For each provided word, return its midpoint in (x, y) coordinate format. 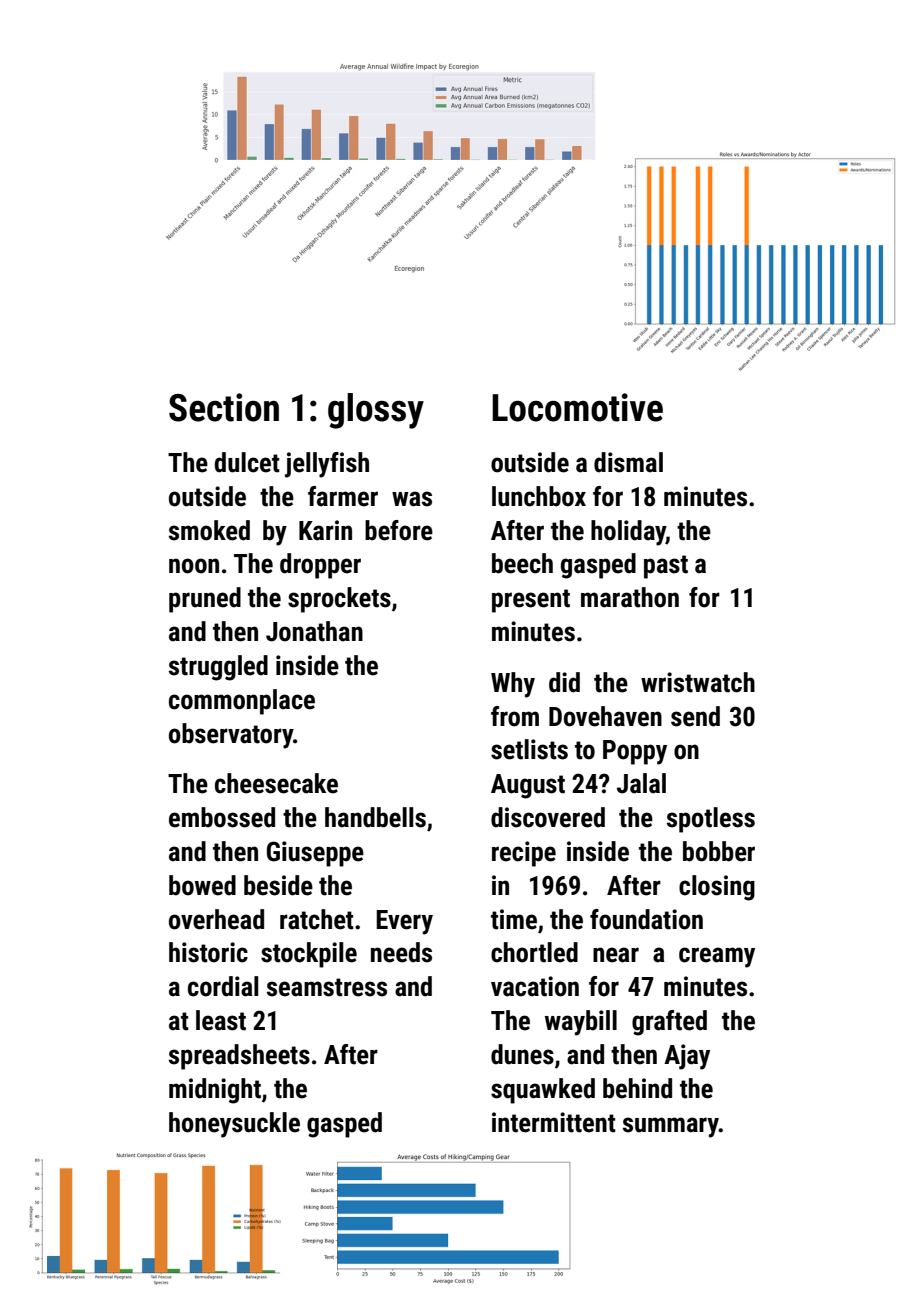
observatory (231, 736)
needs (401, 952)
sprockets (339, 600)
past (666, 567)
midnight (215, 1091)
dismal (628, 462)
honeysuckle (234, 1125)
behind (637, 1088)
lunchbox (539, 496)
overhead (216, 919)
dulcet (247, 462)
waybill (581, 1023)
